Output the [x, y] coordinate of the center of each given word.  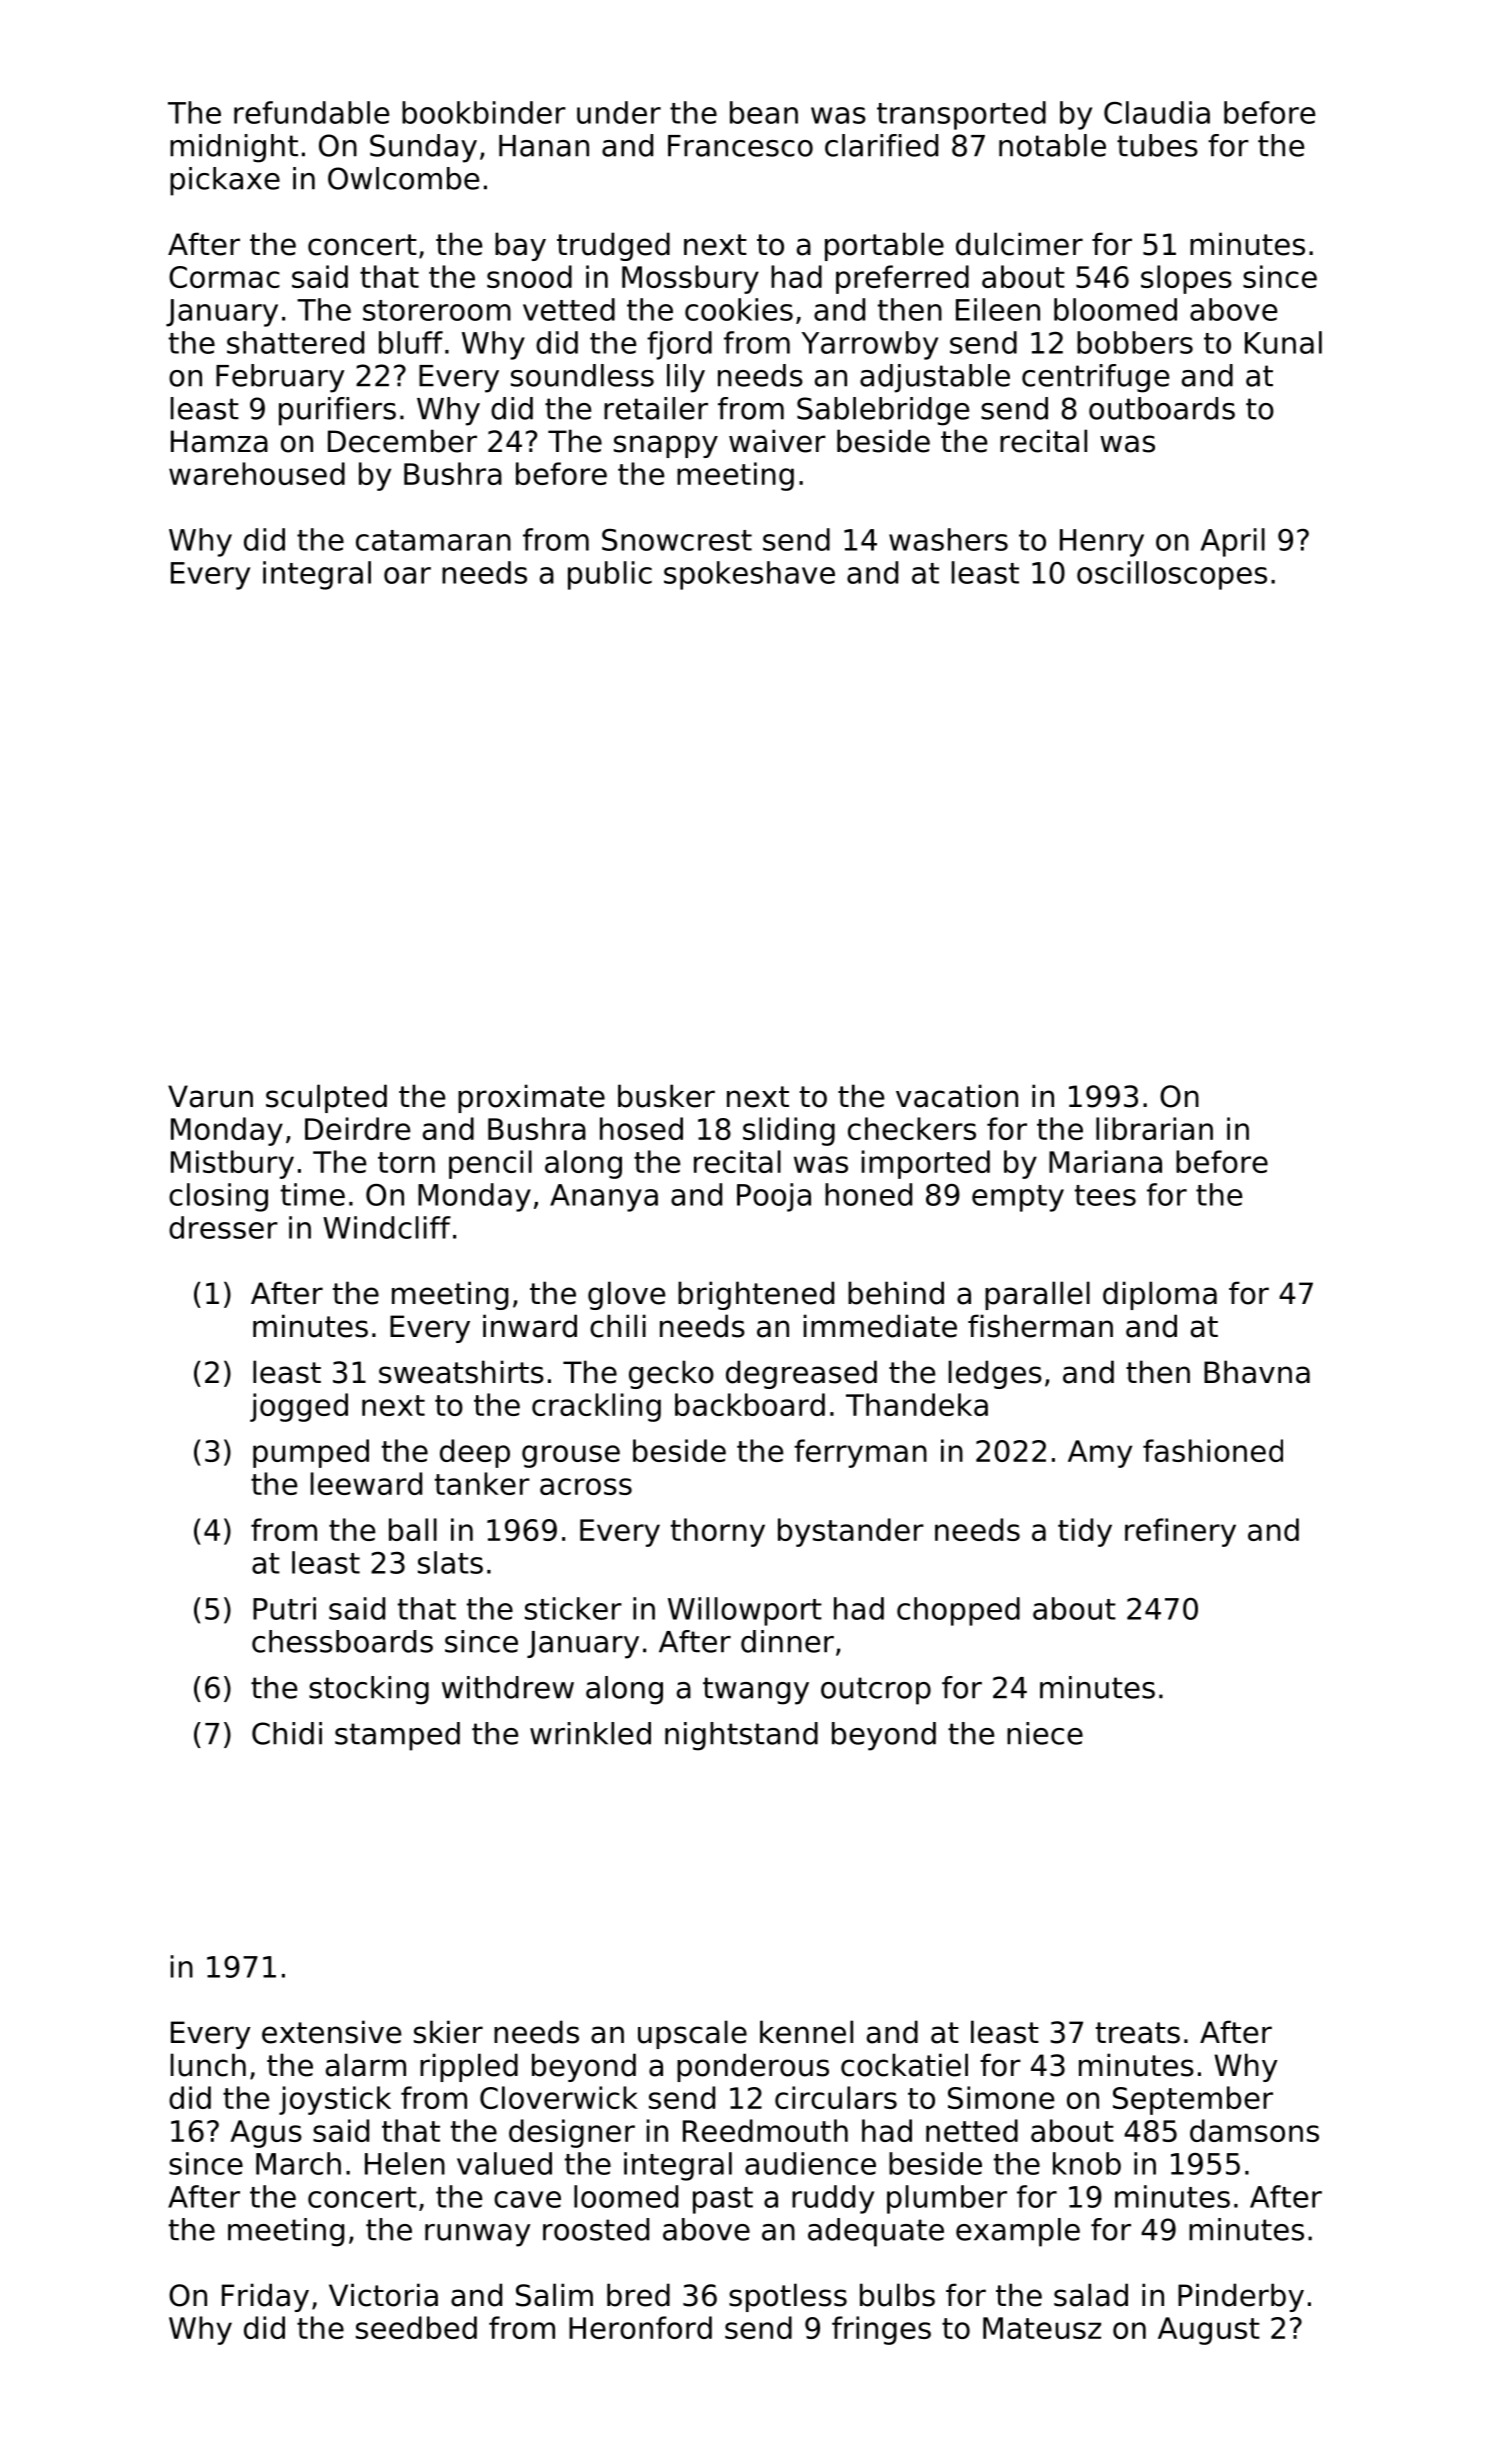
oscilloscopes [1172, 575]
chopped [958, 1611]
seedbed [416, 2327]
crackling [596, 1407]
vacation [957, 1096]
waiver [777, 441]
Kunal [1283, 342]
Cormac [224, 277]
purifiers [337, 411]
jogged [299, 1407]
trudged [613, 246]
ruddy [833, 2199]
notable [1052, 145]
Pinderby [1241, 2297]
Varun [210, 1096]
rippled [469, 2067]
